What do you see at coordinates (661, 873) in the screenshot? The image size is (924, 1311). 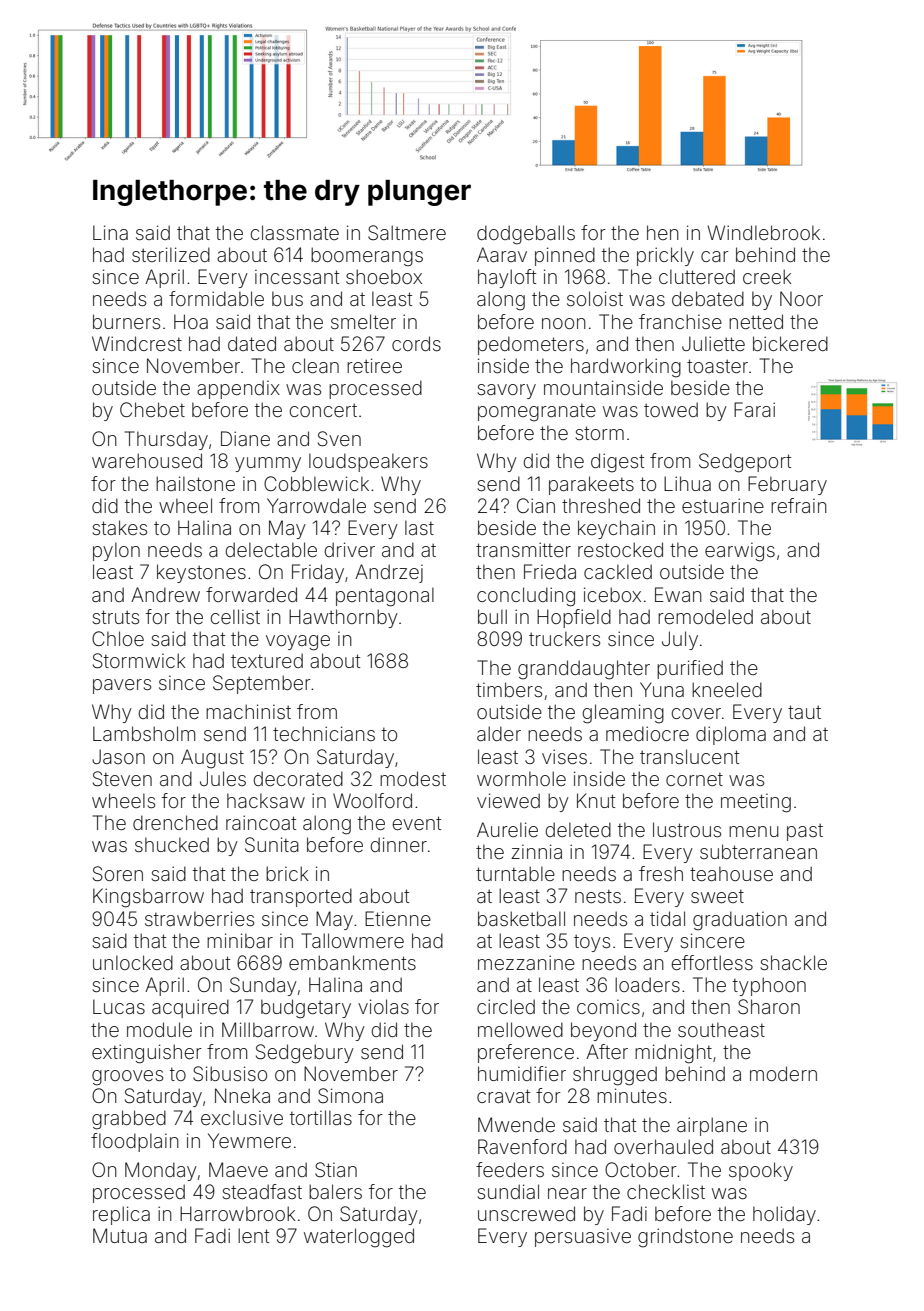 I see `fresh` at bounding box center [661, 873].
